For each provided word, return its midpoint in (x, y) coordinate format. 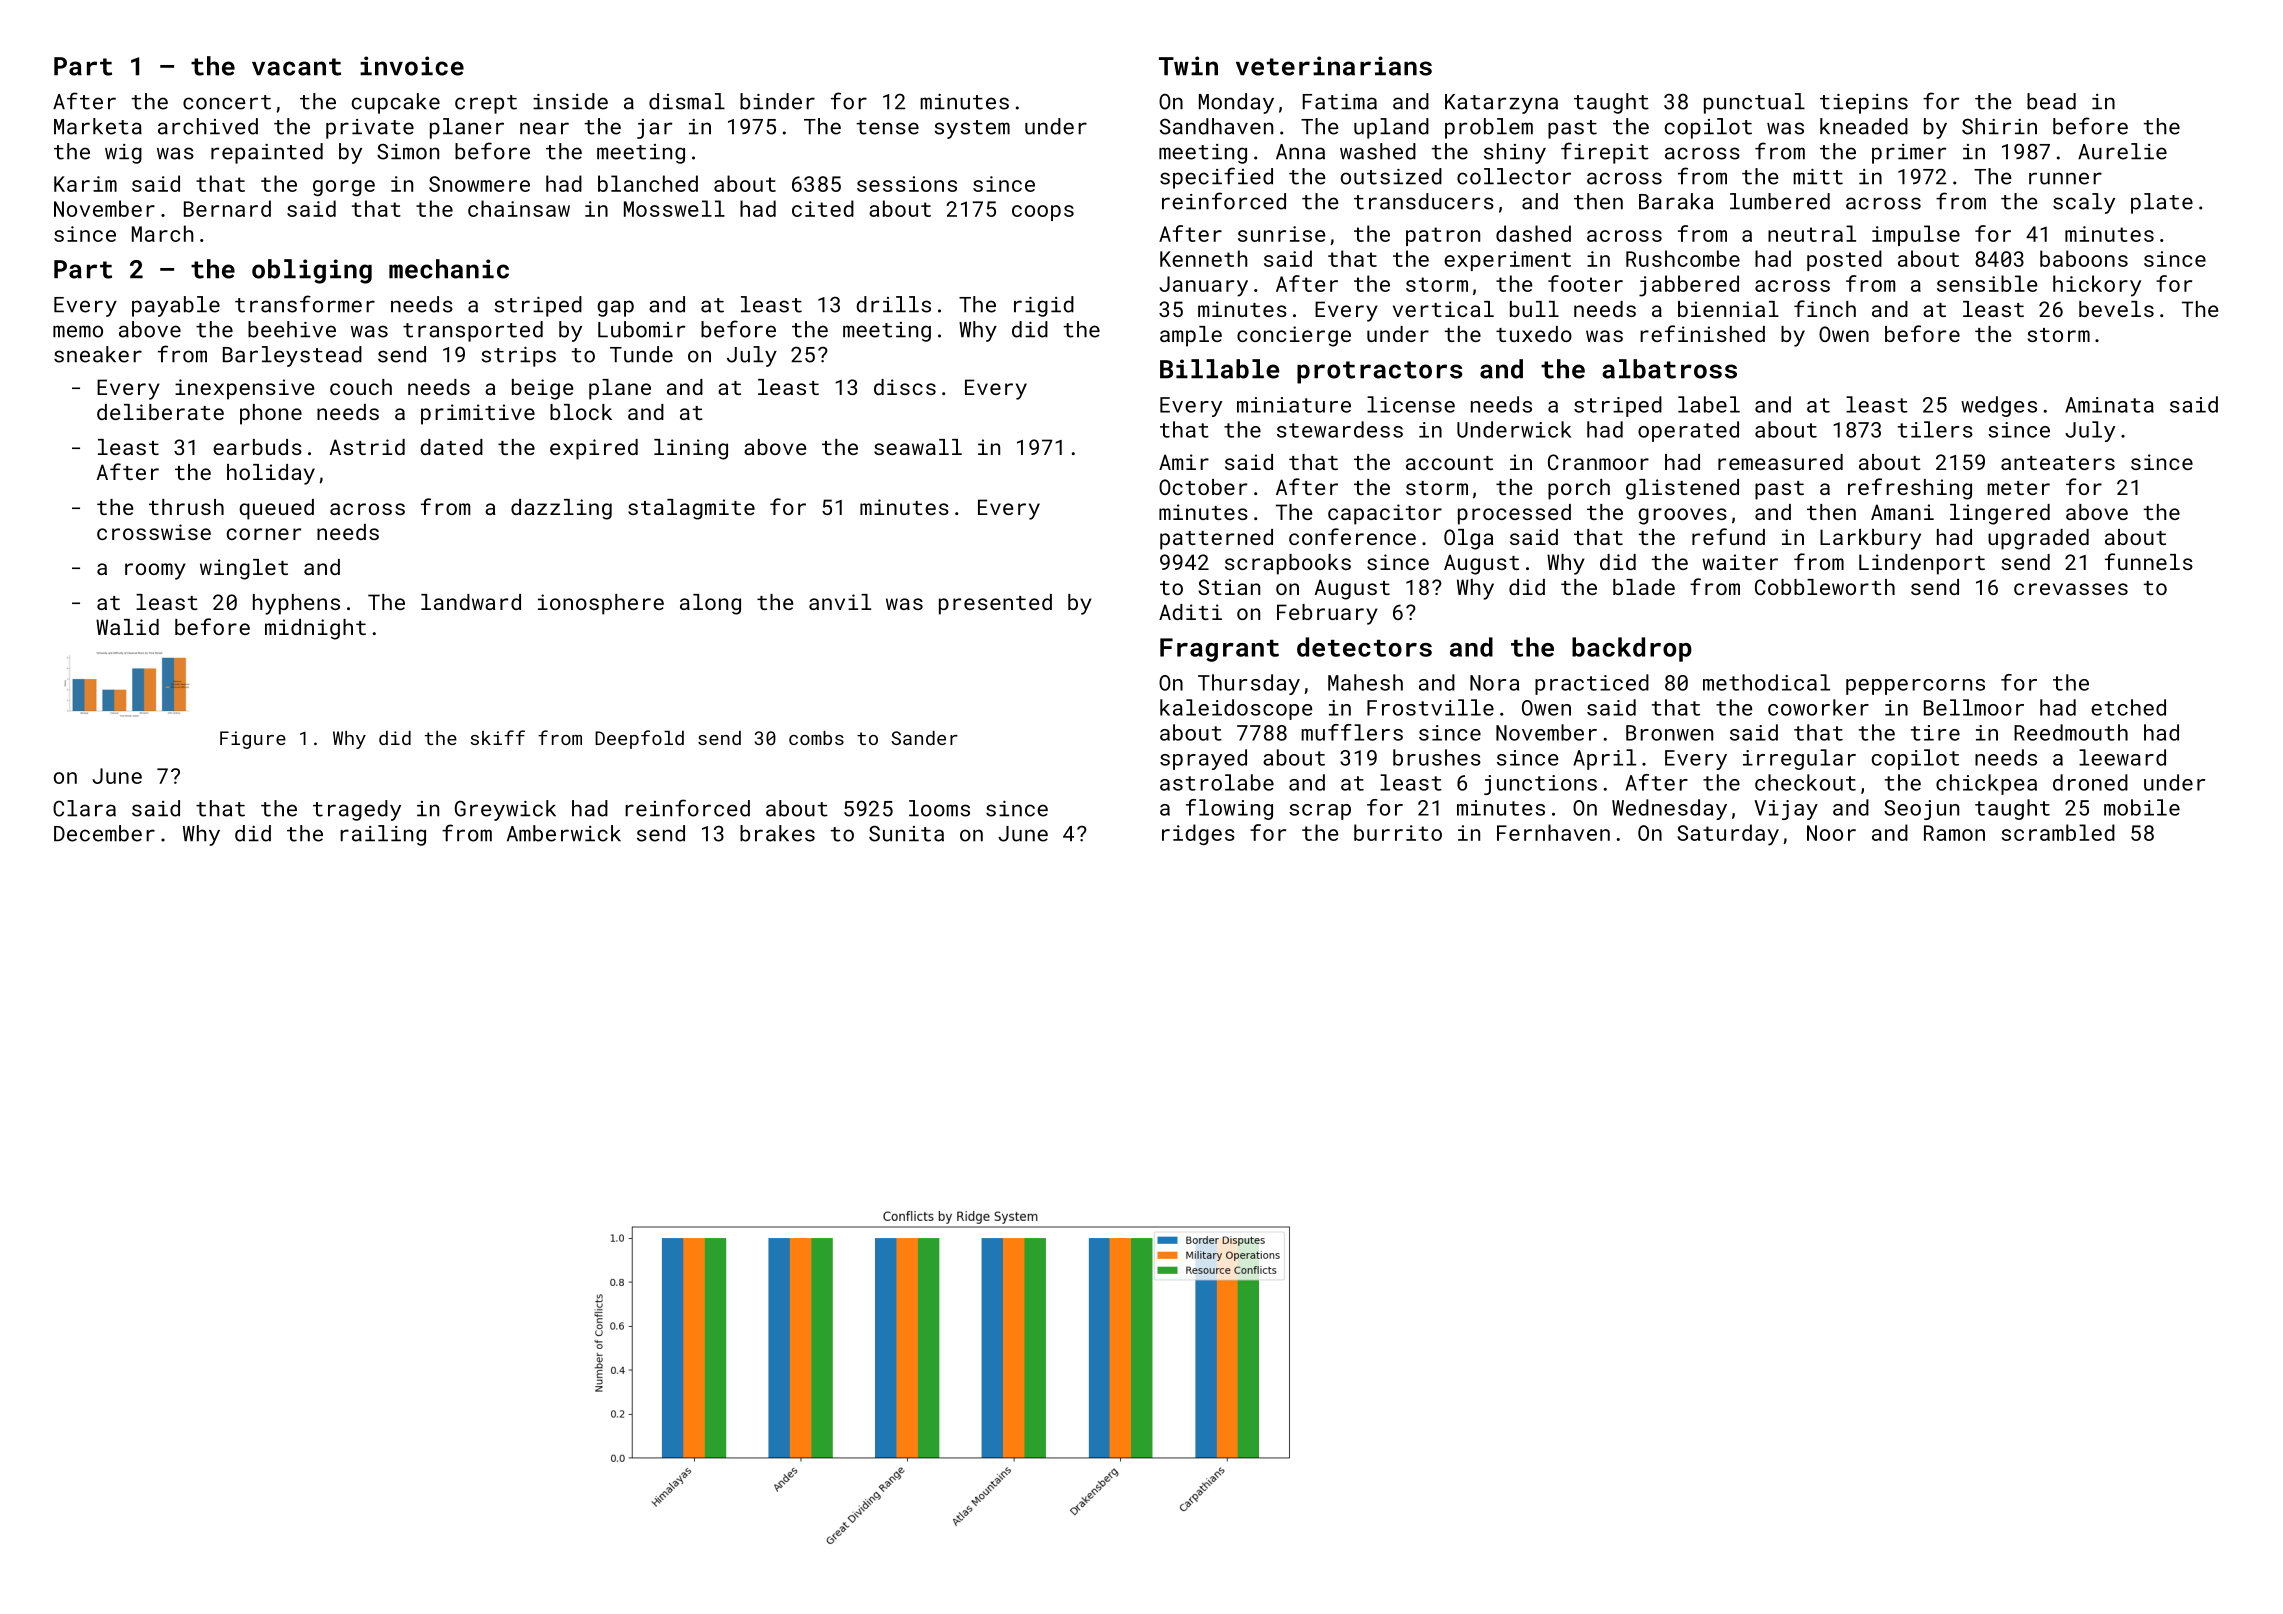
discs (905, 387)
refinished (1702, 333)
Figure (253, 740)
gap (615, 308)
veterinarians (1334, 66)
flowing (1229, 809)
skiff (497, 737)
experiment (1507, 261)
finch (1825, 308)
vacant (296, 67)
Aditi (1190, 612)
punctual (1754, 103)
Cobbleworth (1825, 587)
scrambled (2058, 832)
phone (271, 414)
